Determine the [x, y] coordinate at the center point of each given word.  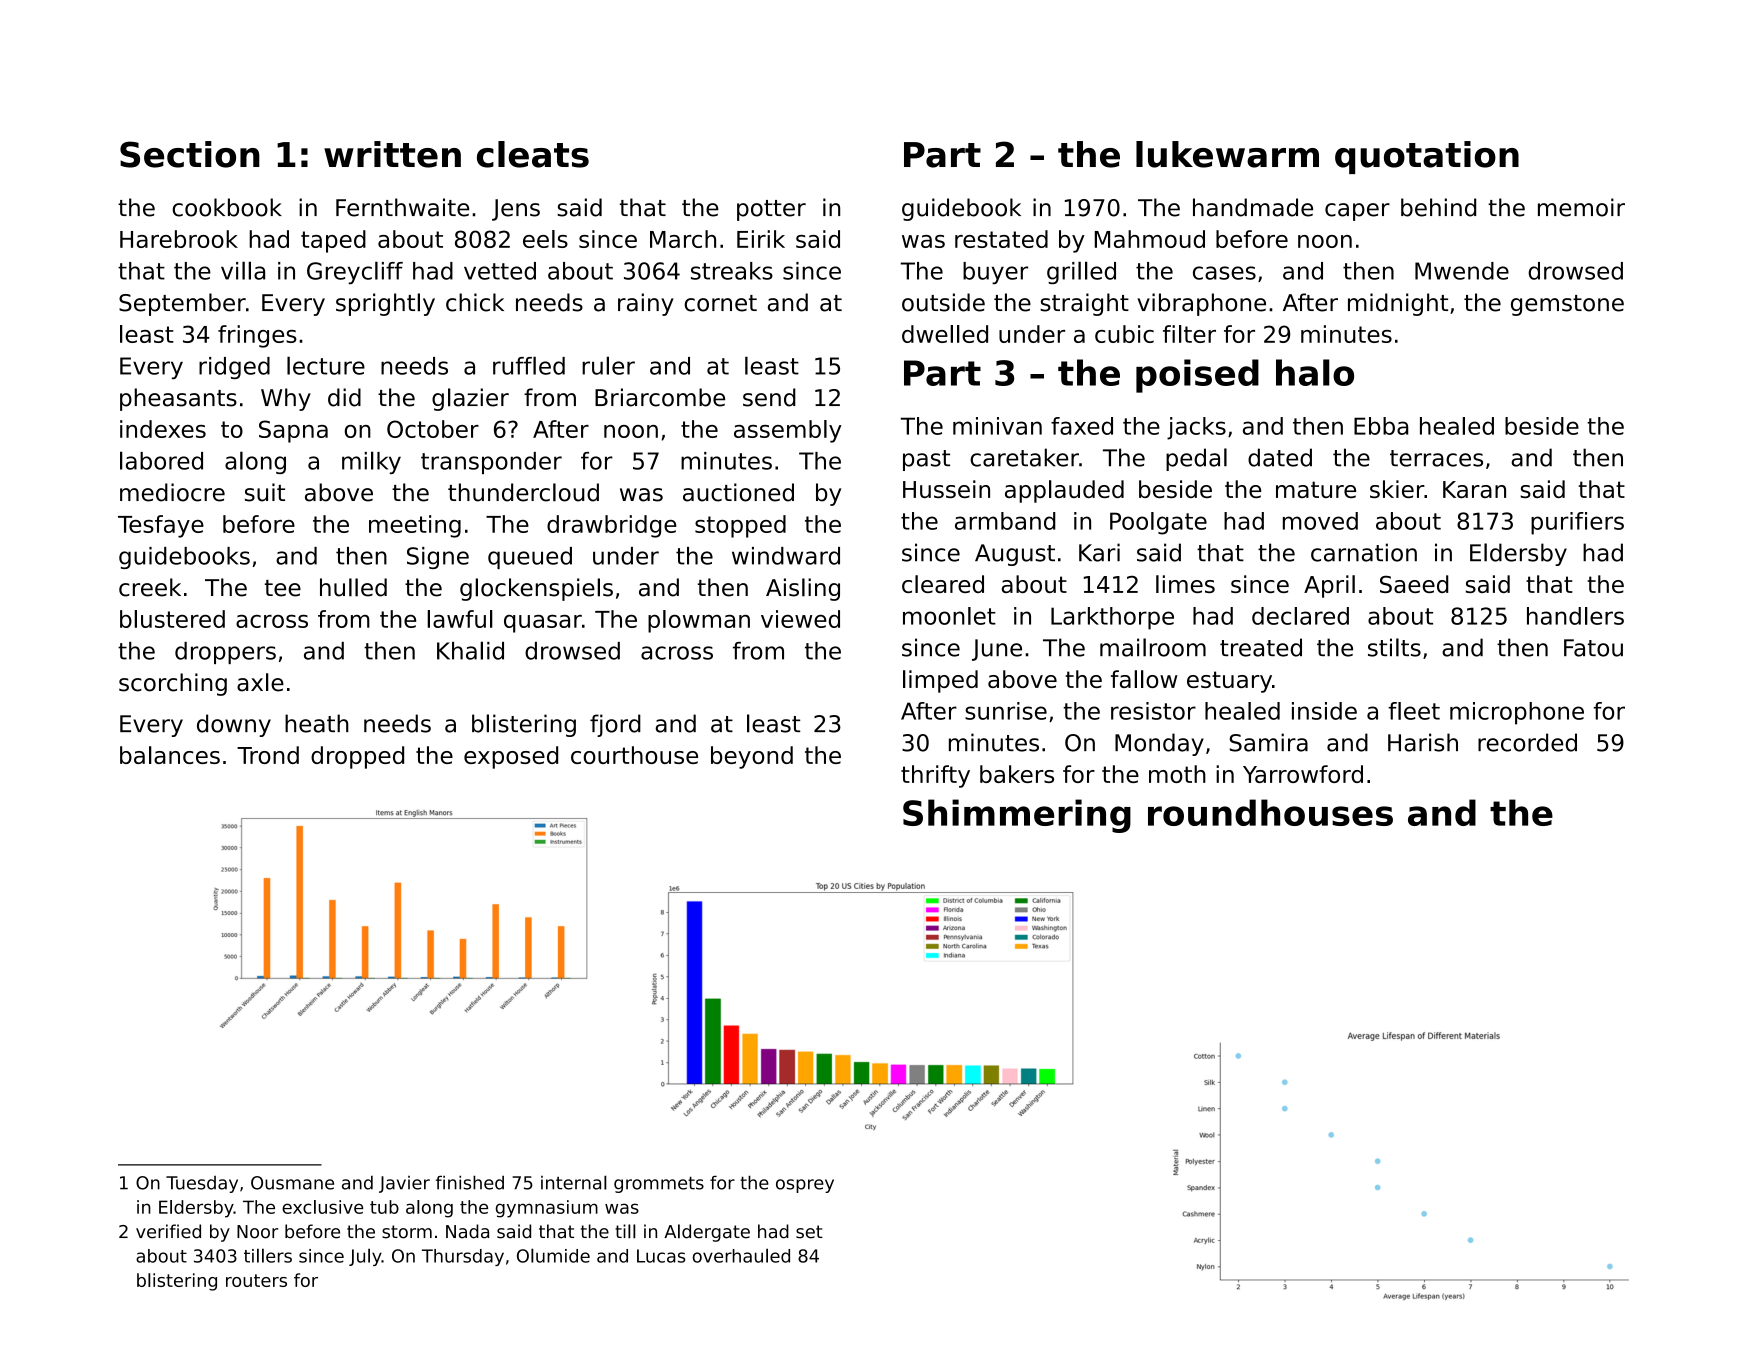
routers [256, 1280]
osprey [805, 1186]
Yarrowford [1303, 774]
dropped [357, 757]
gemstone [1567, 305]
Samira [1268, 742]
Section [190, 154]
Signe [438, 558]
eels [545, 239]
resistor [1153, 711]
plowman [699, 621]
